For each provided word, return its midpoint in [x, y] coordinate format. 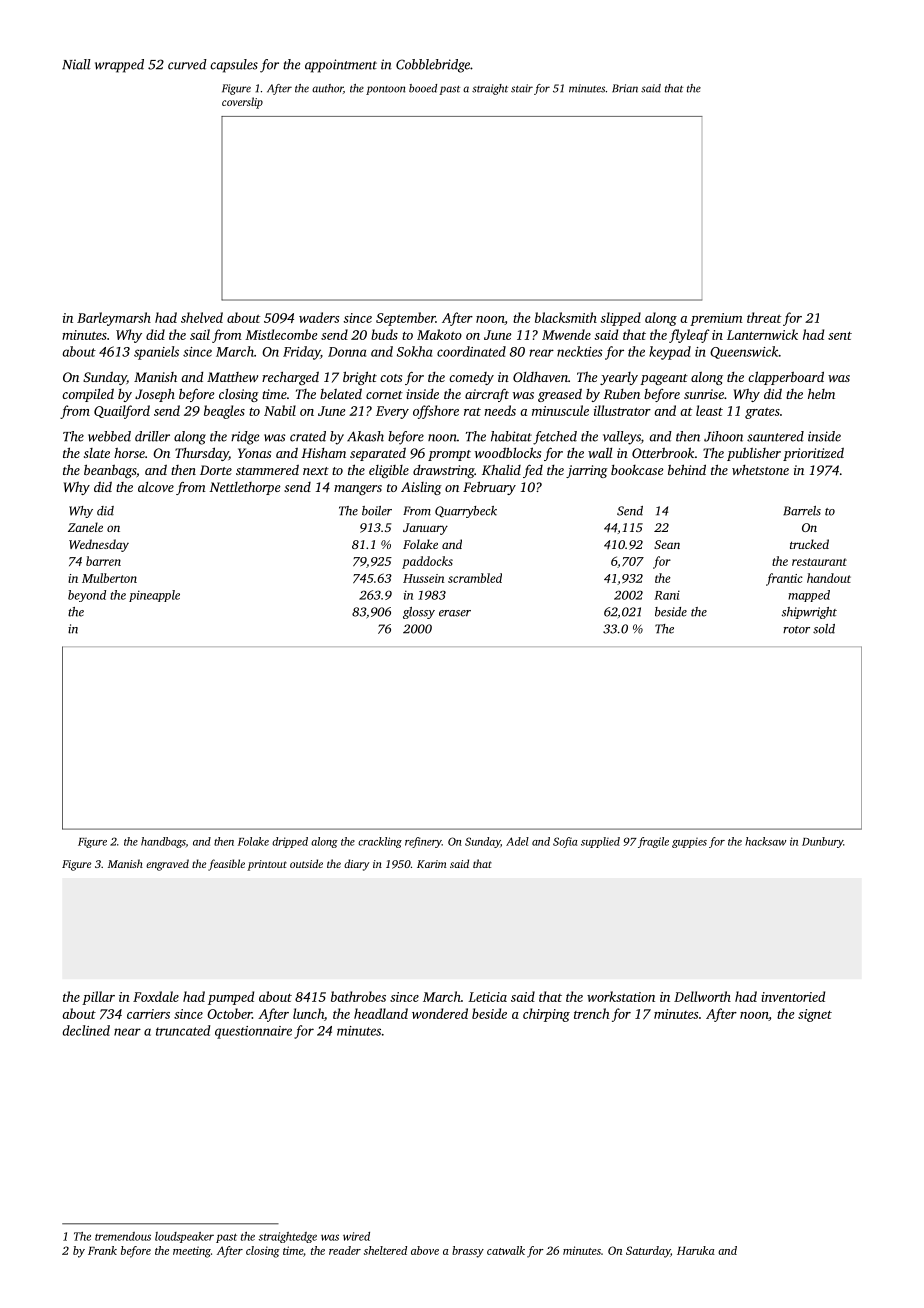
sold [824, 629]
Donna [347, 352]
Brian [625, 88]
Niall [76, 64]
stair [522, 88]
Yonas [254, 453]
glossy [419, 613]
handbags [163, 842]
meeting [192, 1252]
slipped [620, 319]
